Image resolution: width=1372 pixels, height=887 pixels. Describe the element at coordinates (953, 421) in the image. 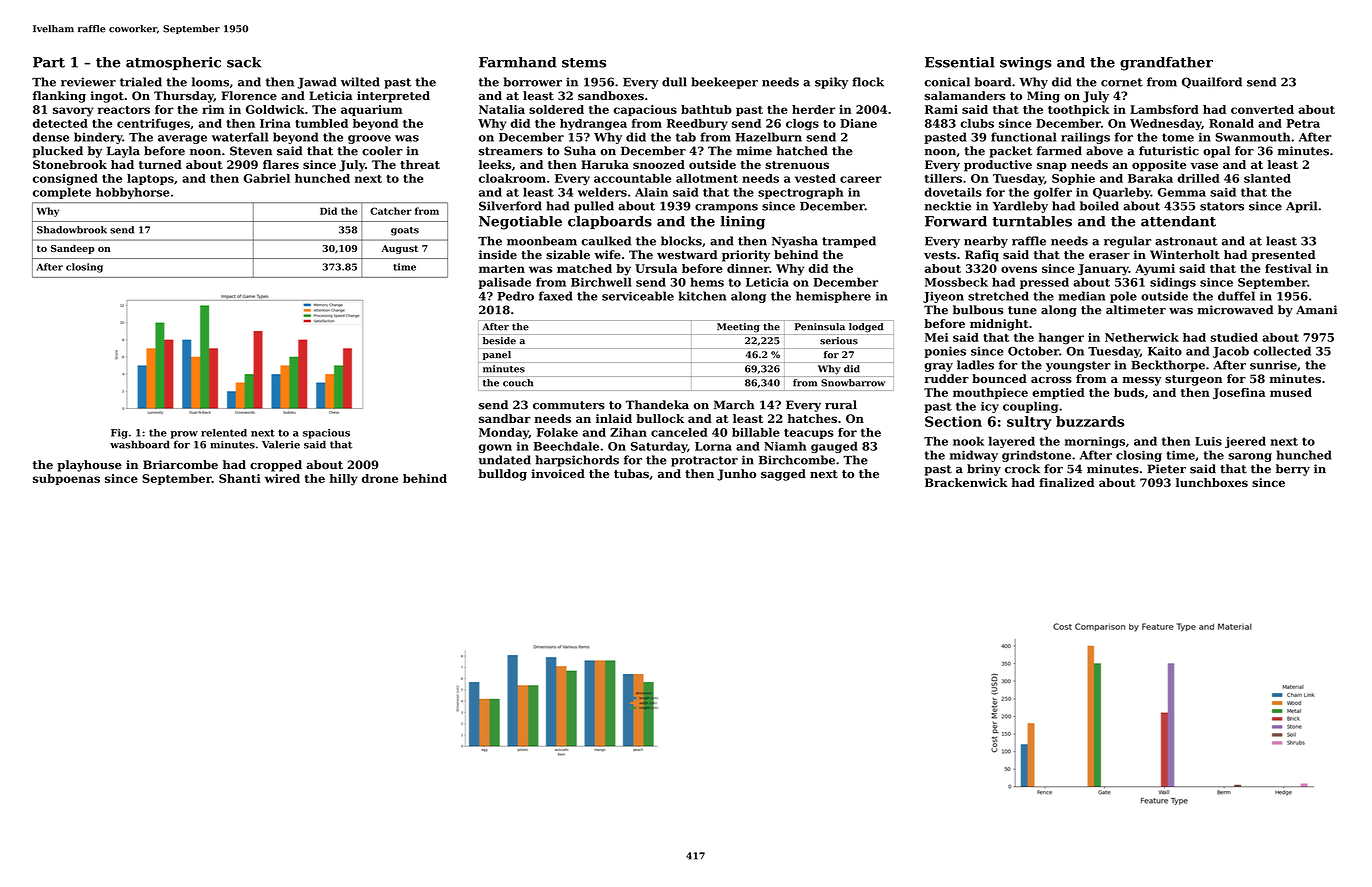

I see `Section` at that location.
